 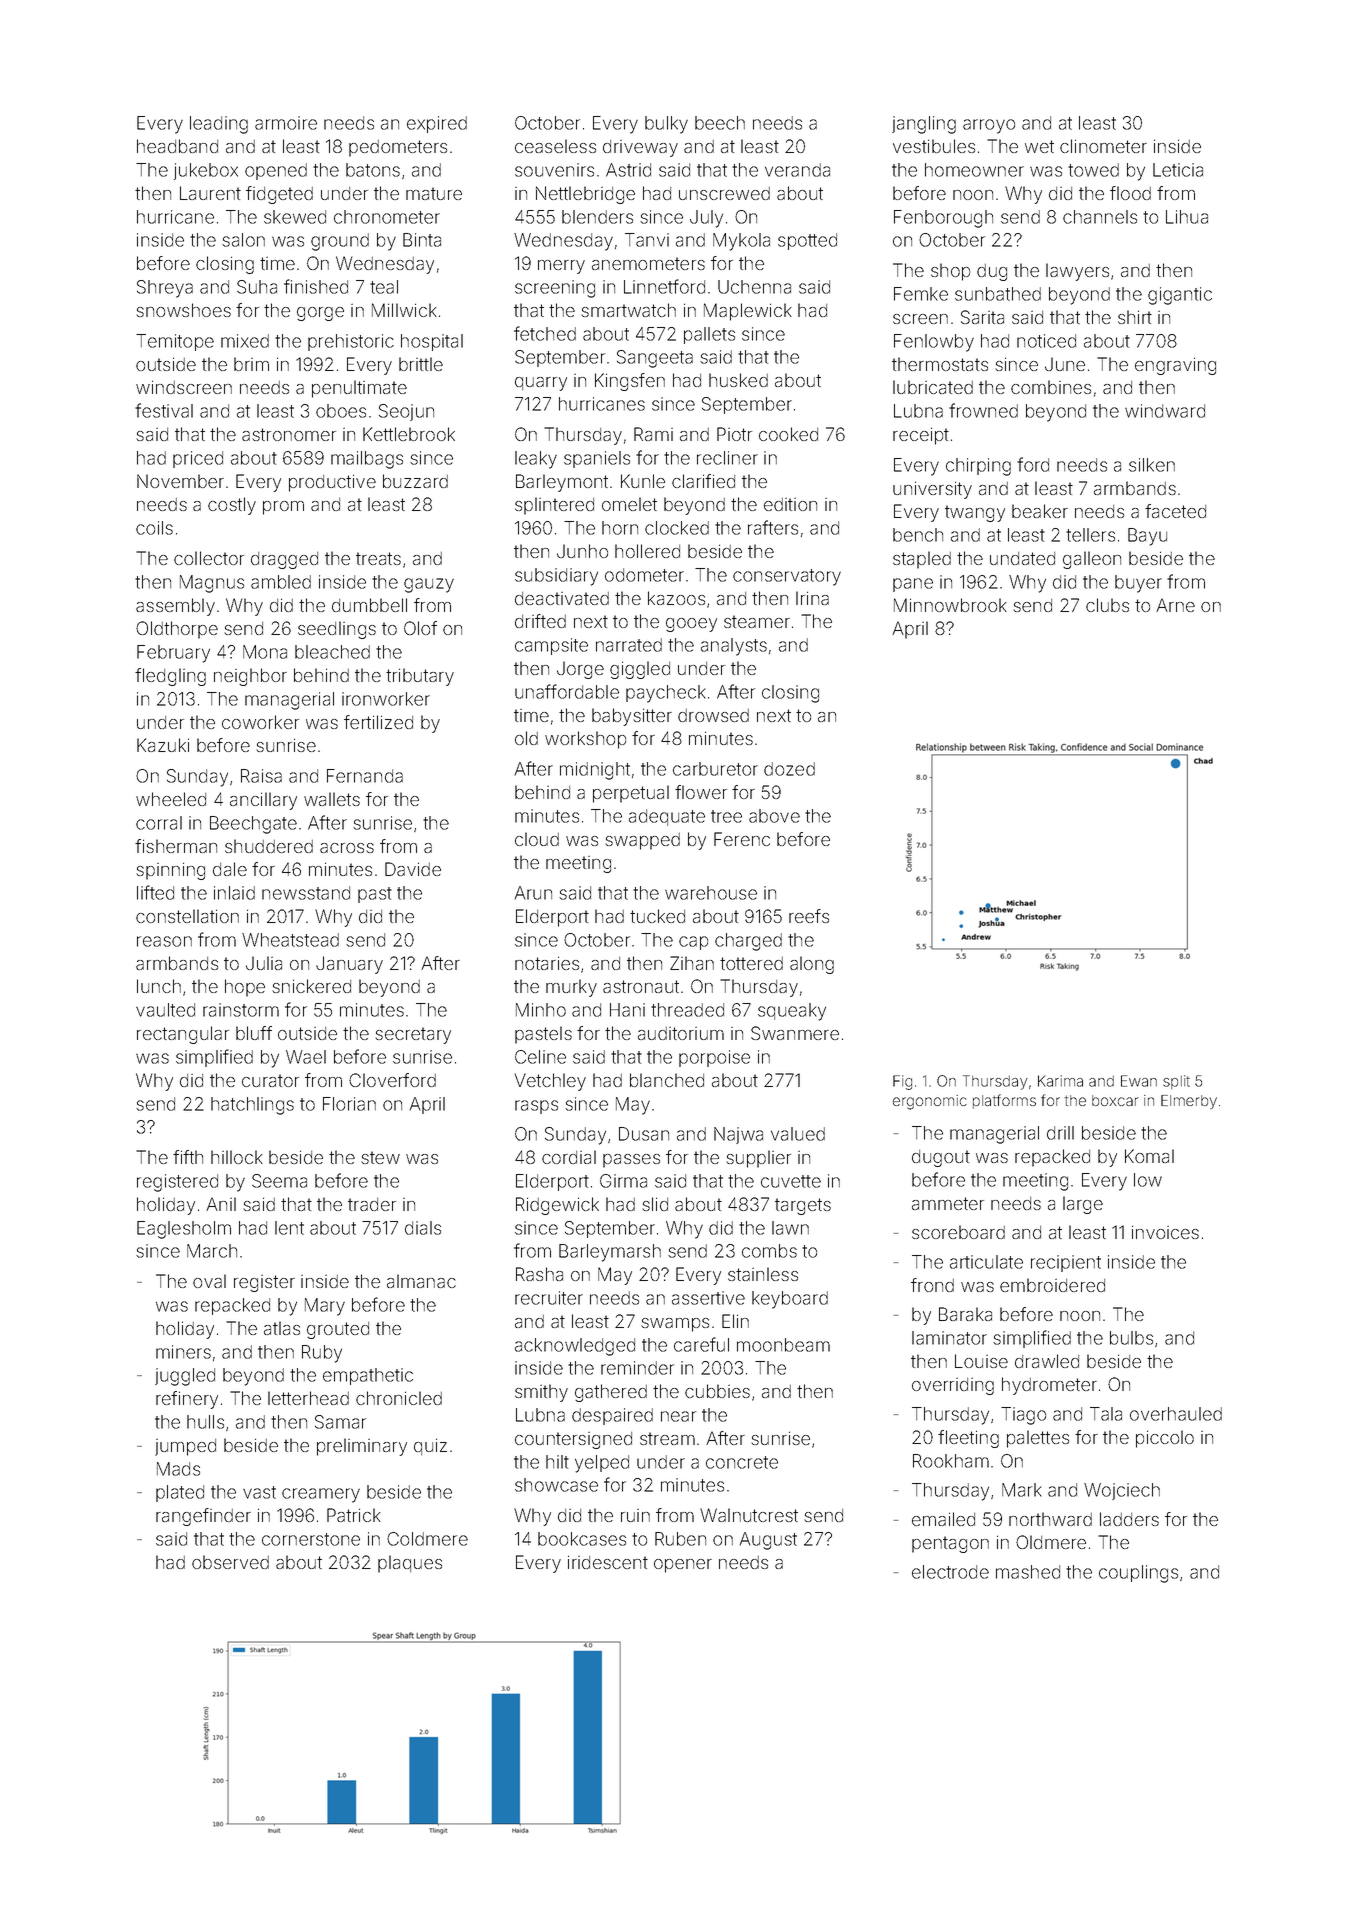 I want to click on clarified, so click(x=703, y=481).
